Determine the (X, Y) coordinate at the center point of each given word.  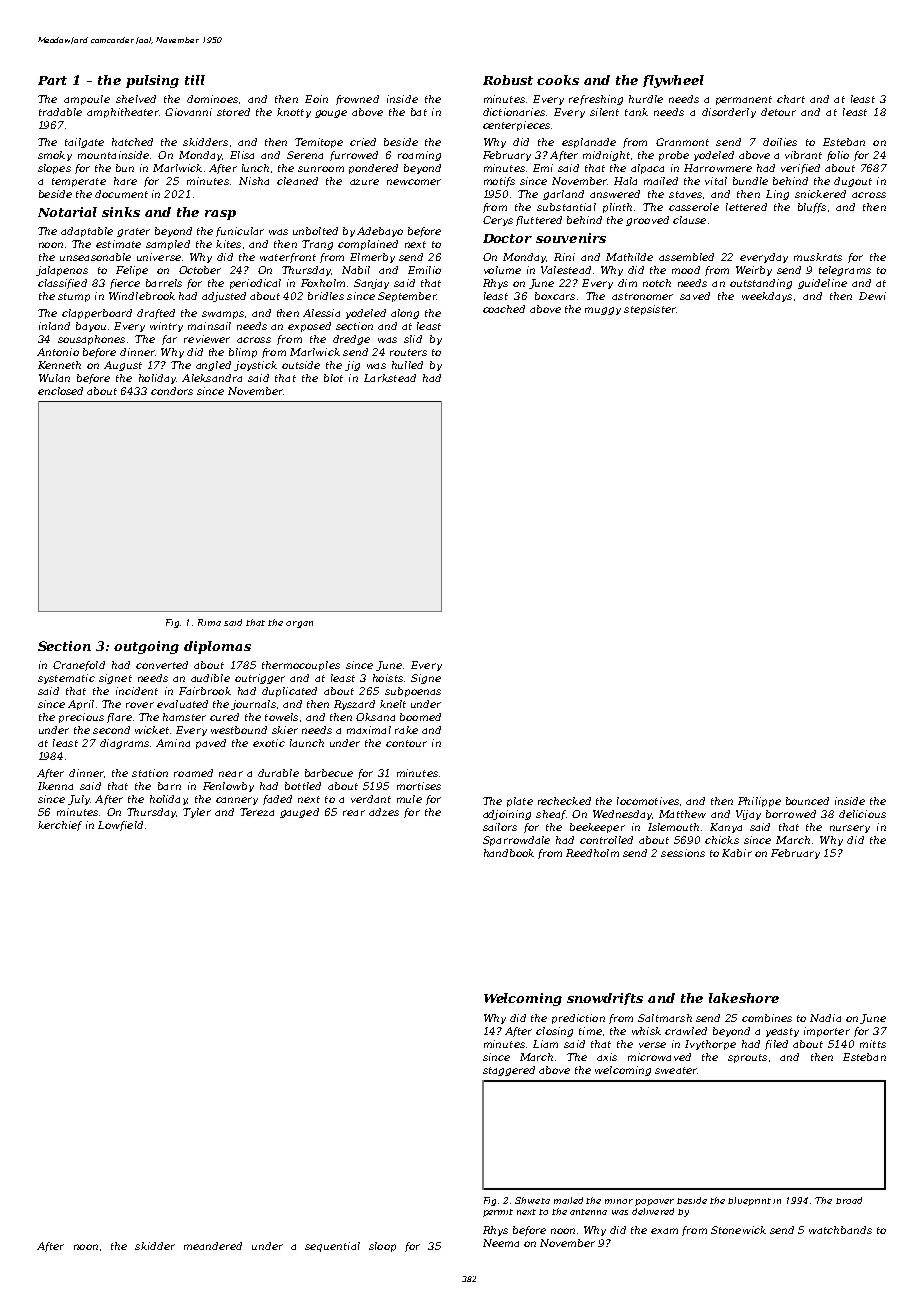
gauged (299, 813)
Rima (209, 622)
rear (354, 813)
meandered (213, 1246)
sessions (683, 853)
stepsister (650, 310)
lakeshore (744, 998)
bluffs (812, 208)
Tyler (197, 813)
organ (299, 624)
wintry (166, 327)
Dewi (872, 296)
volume (502, 270)
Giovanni (188, 112)
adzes (384, 812)
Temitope (319, 143)
